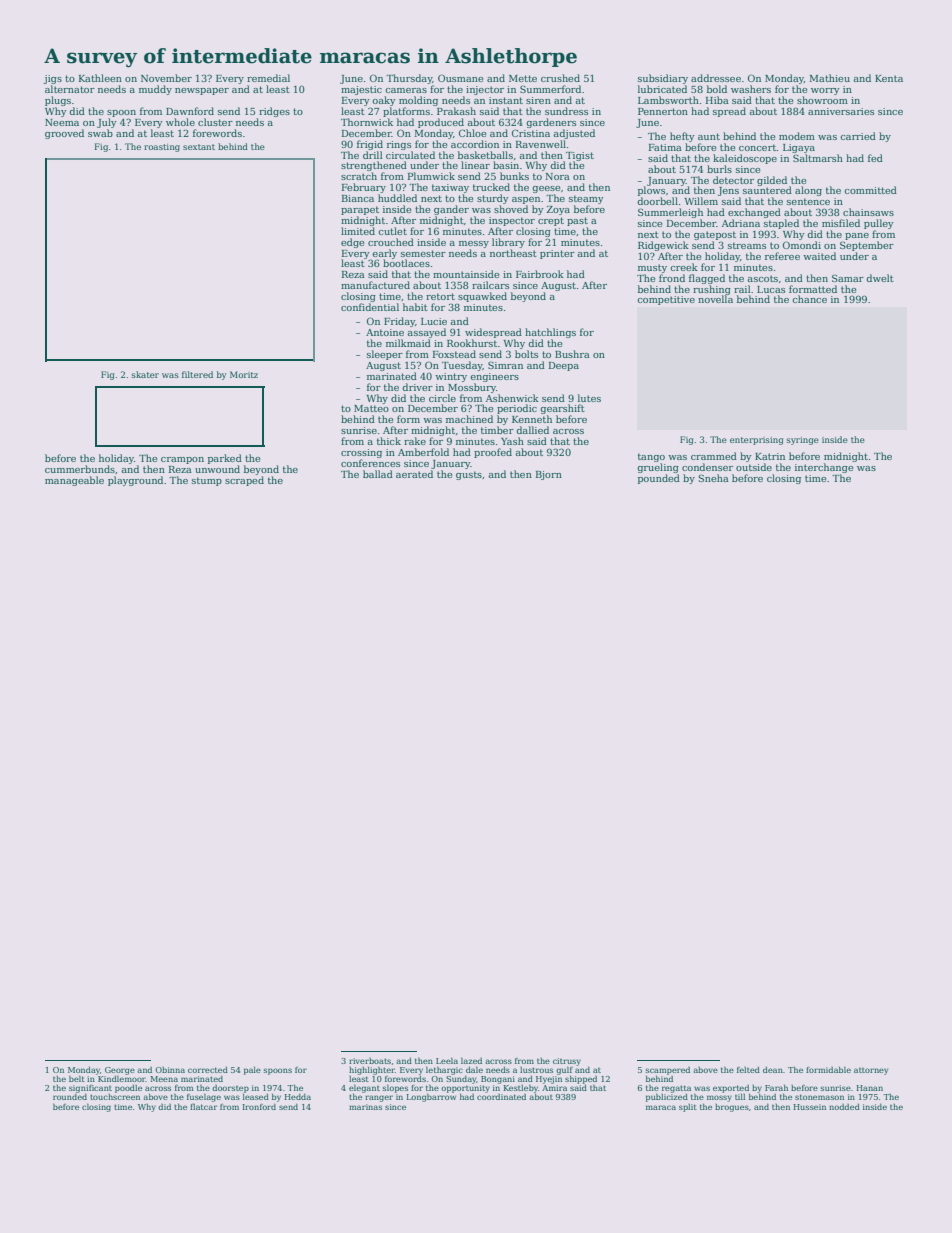 The width and height of the document is (952, 1233). What do you see at coordinates (818, 158) in the document?
I see `Saltmarsh` at bounding box center [818, 158].
